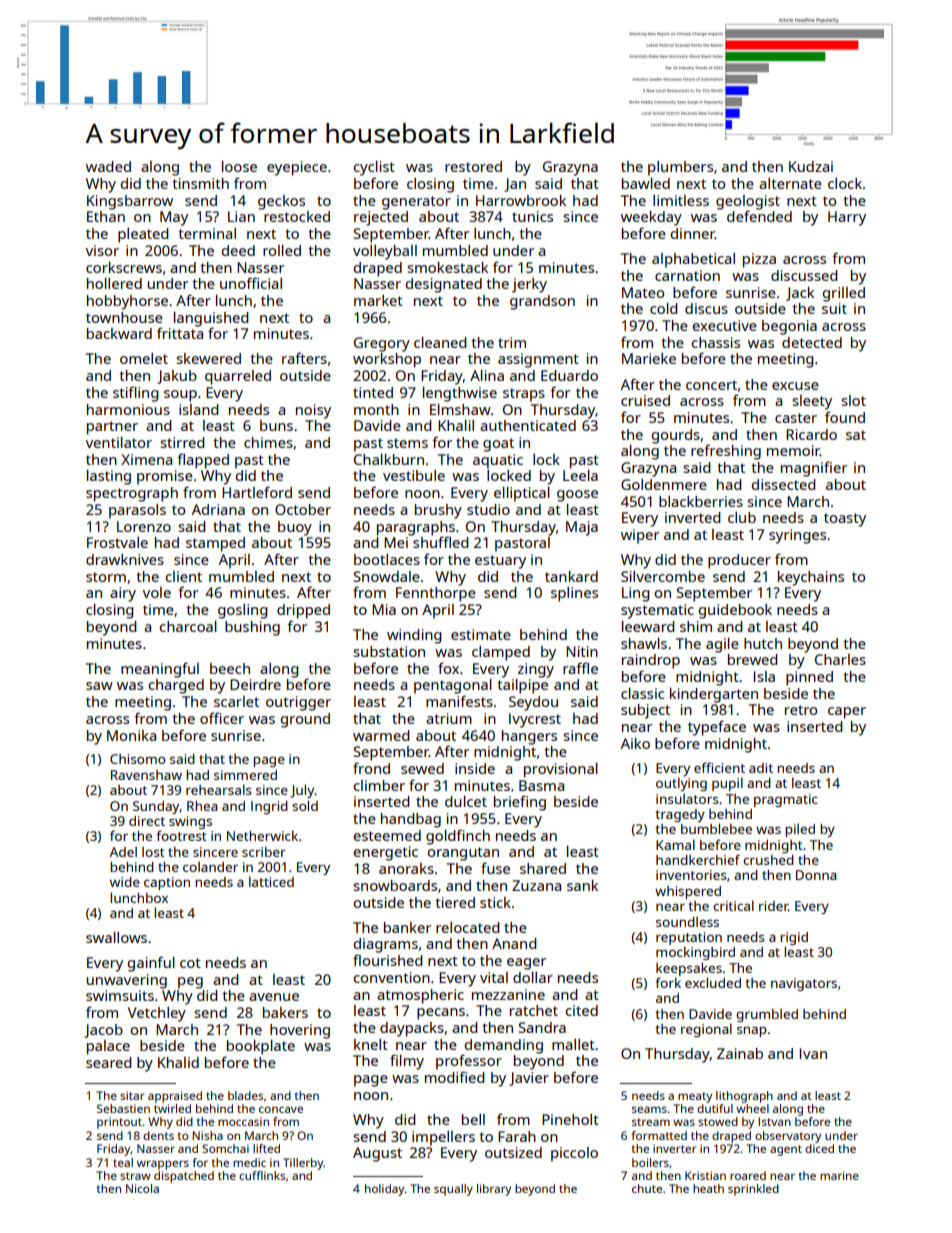 Image resolution: width=952 pixels, height=1233 pixels. Describe the element at coordinates (752, 1032) in the document. I see `snap` at that location.
